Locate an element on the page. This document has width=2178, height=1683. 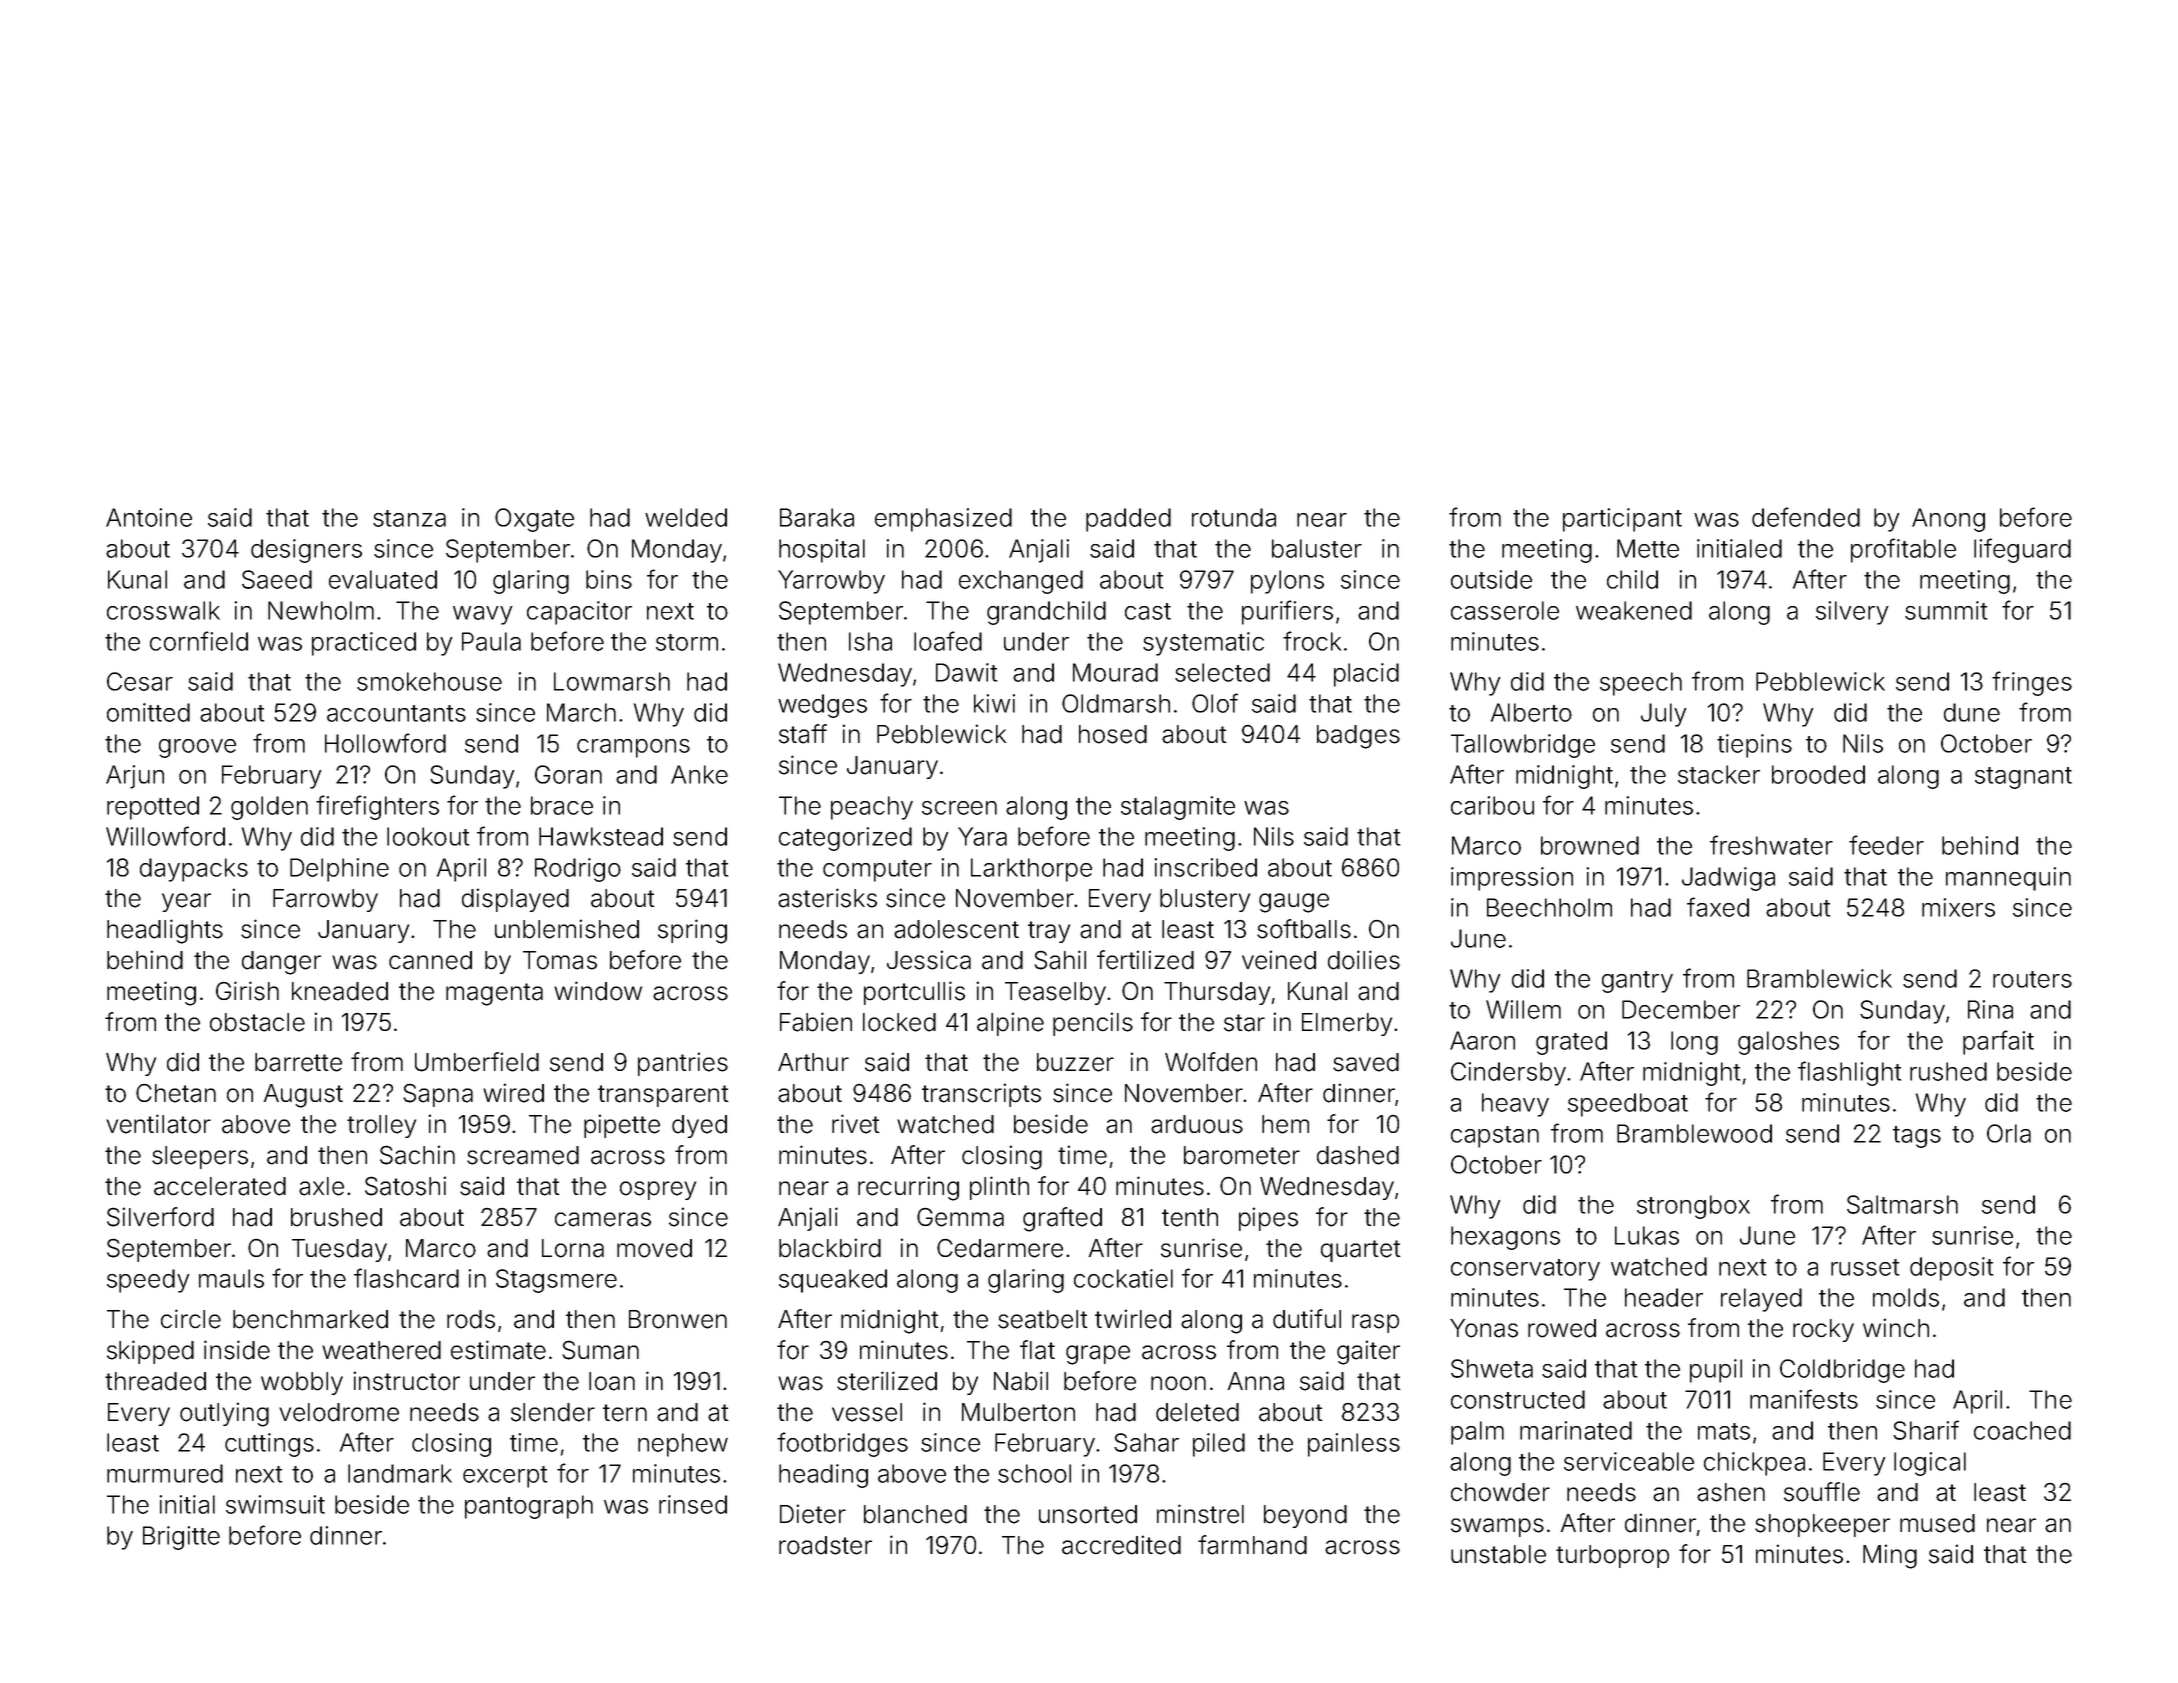
Antoine is located at coordinates (149, 517).
